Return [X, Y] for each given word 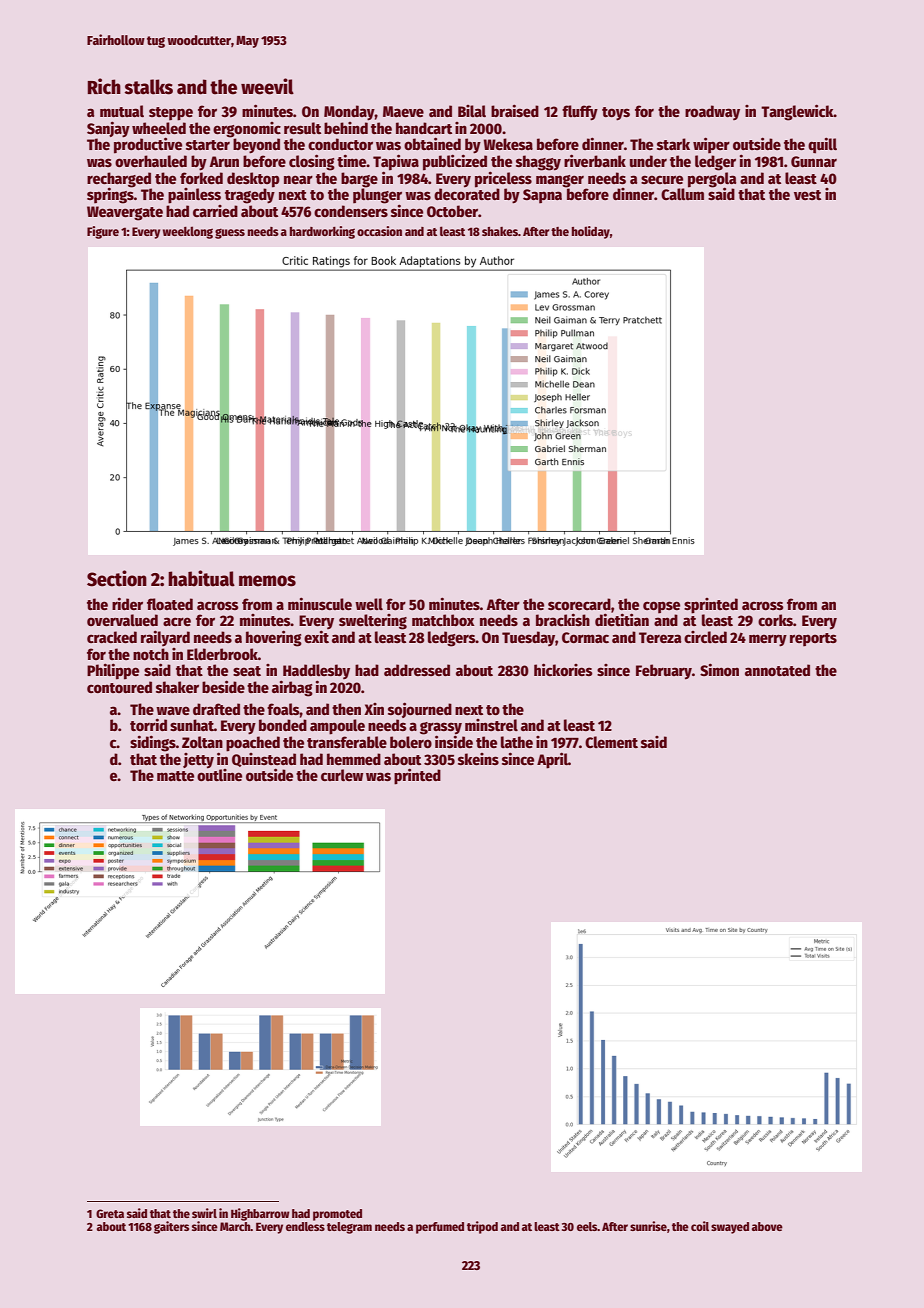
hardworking [322, 232]
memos [267, 581]
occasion [379, 231]
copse [661, 607]
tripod [482, 1227]
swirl [204, 1213]
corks [775, 620]
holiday [591, 232]
